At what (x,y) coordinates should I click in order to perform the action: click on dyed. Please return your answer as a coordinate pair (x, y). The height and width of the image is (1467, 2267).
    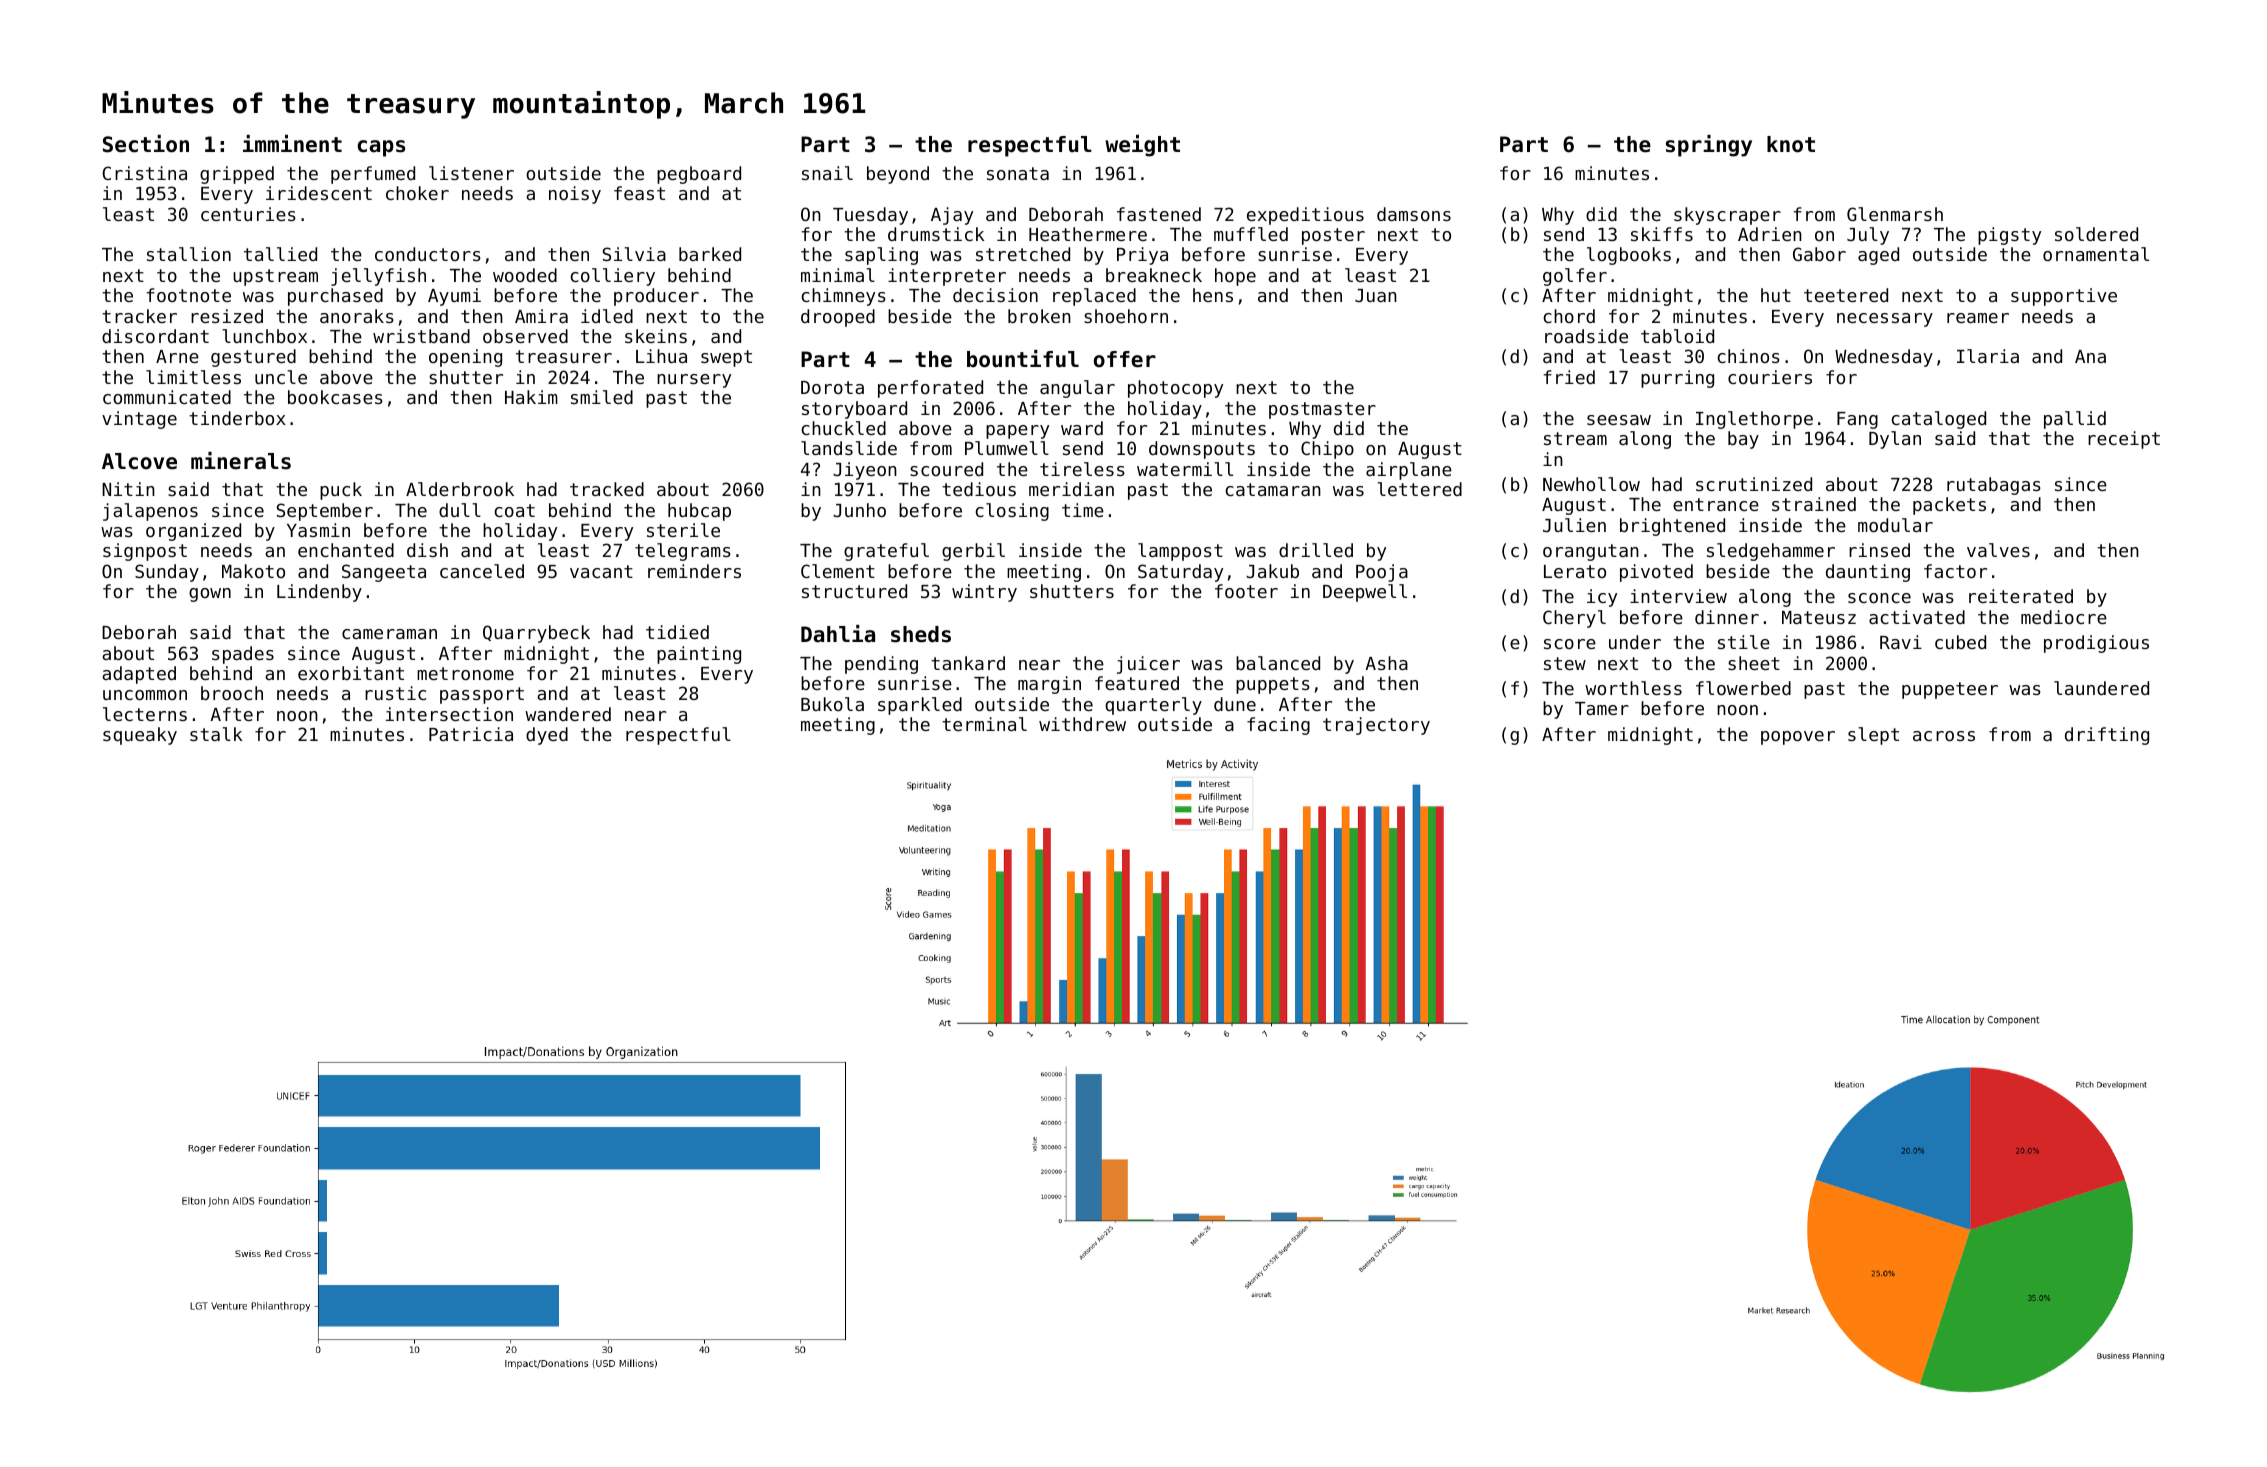
    Looking at the image, I should click on (547, 736).
